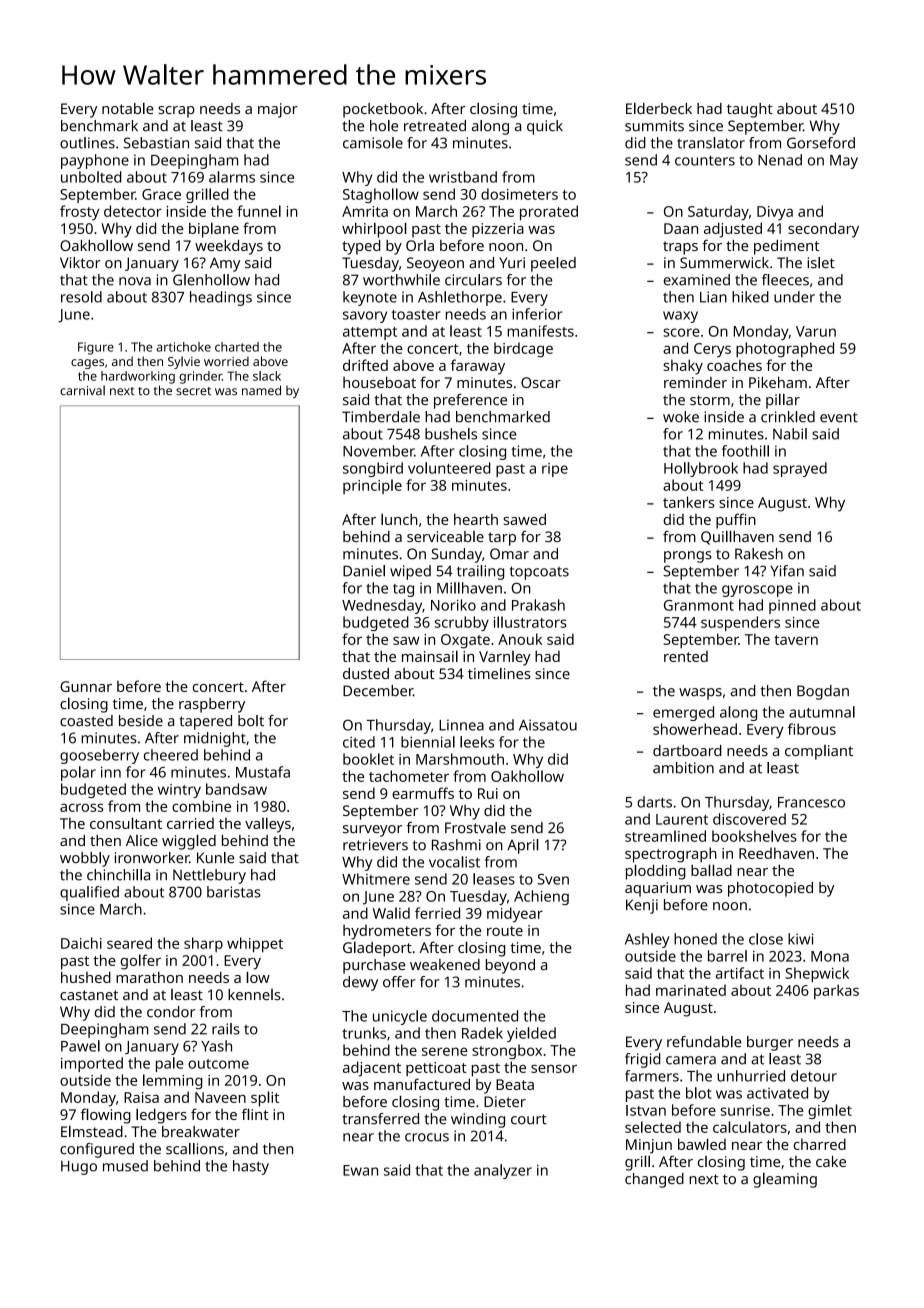  I want to click on event, so click(839, 417).
